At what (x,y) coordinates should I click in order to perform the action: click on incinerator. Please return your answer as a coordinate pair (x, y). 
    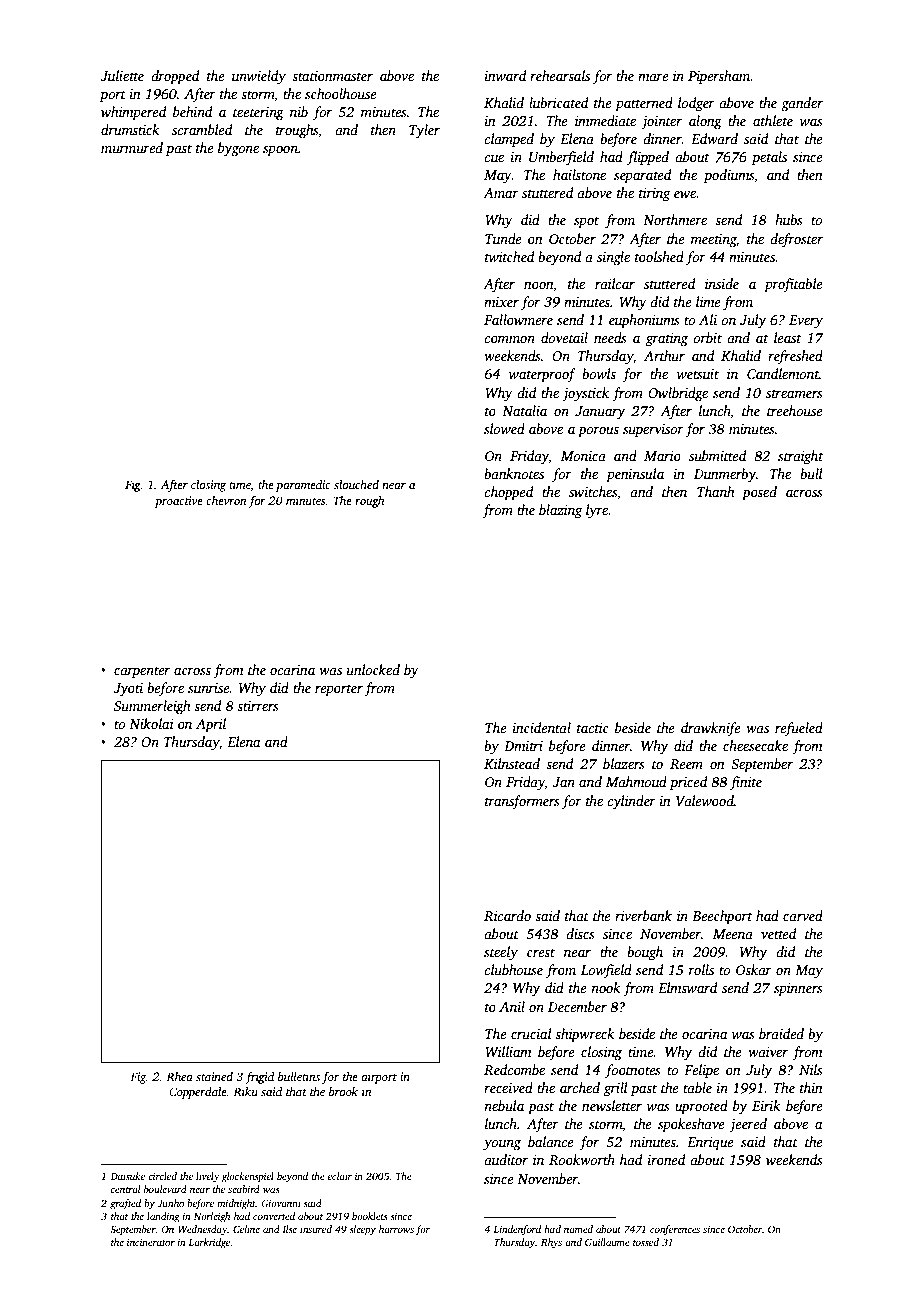
    Looking at the image, I should click on (151, 1242).
